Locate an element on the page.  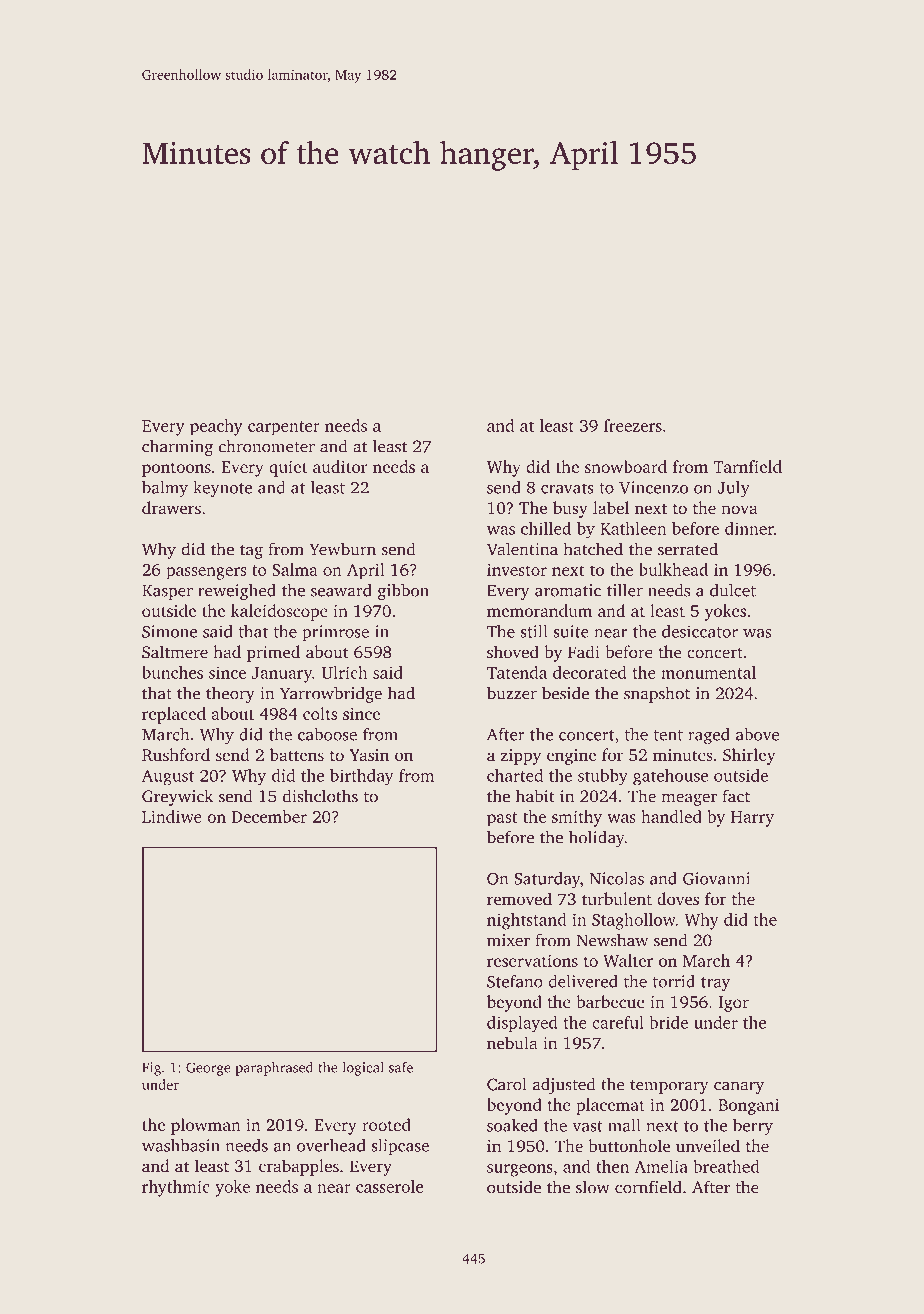
carpenter is located at coordinates (284, 428).
